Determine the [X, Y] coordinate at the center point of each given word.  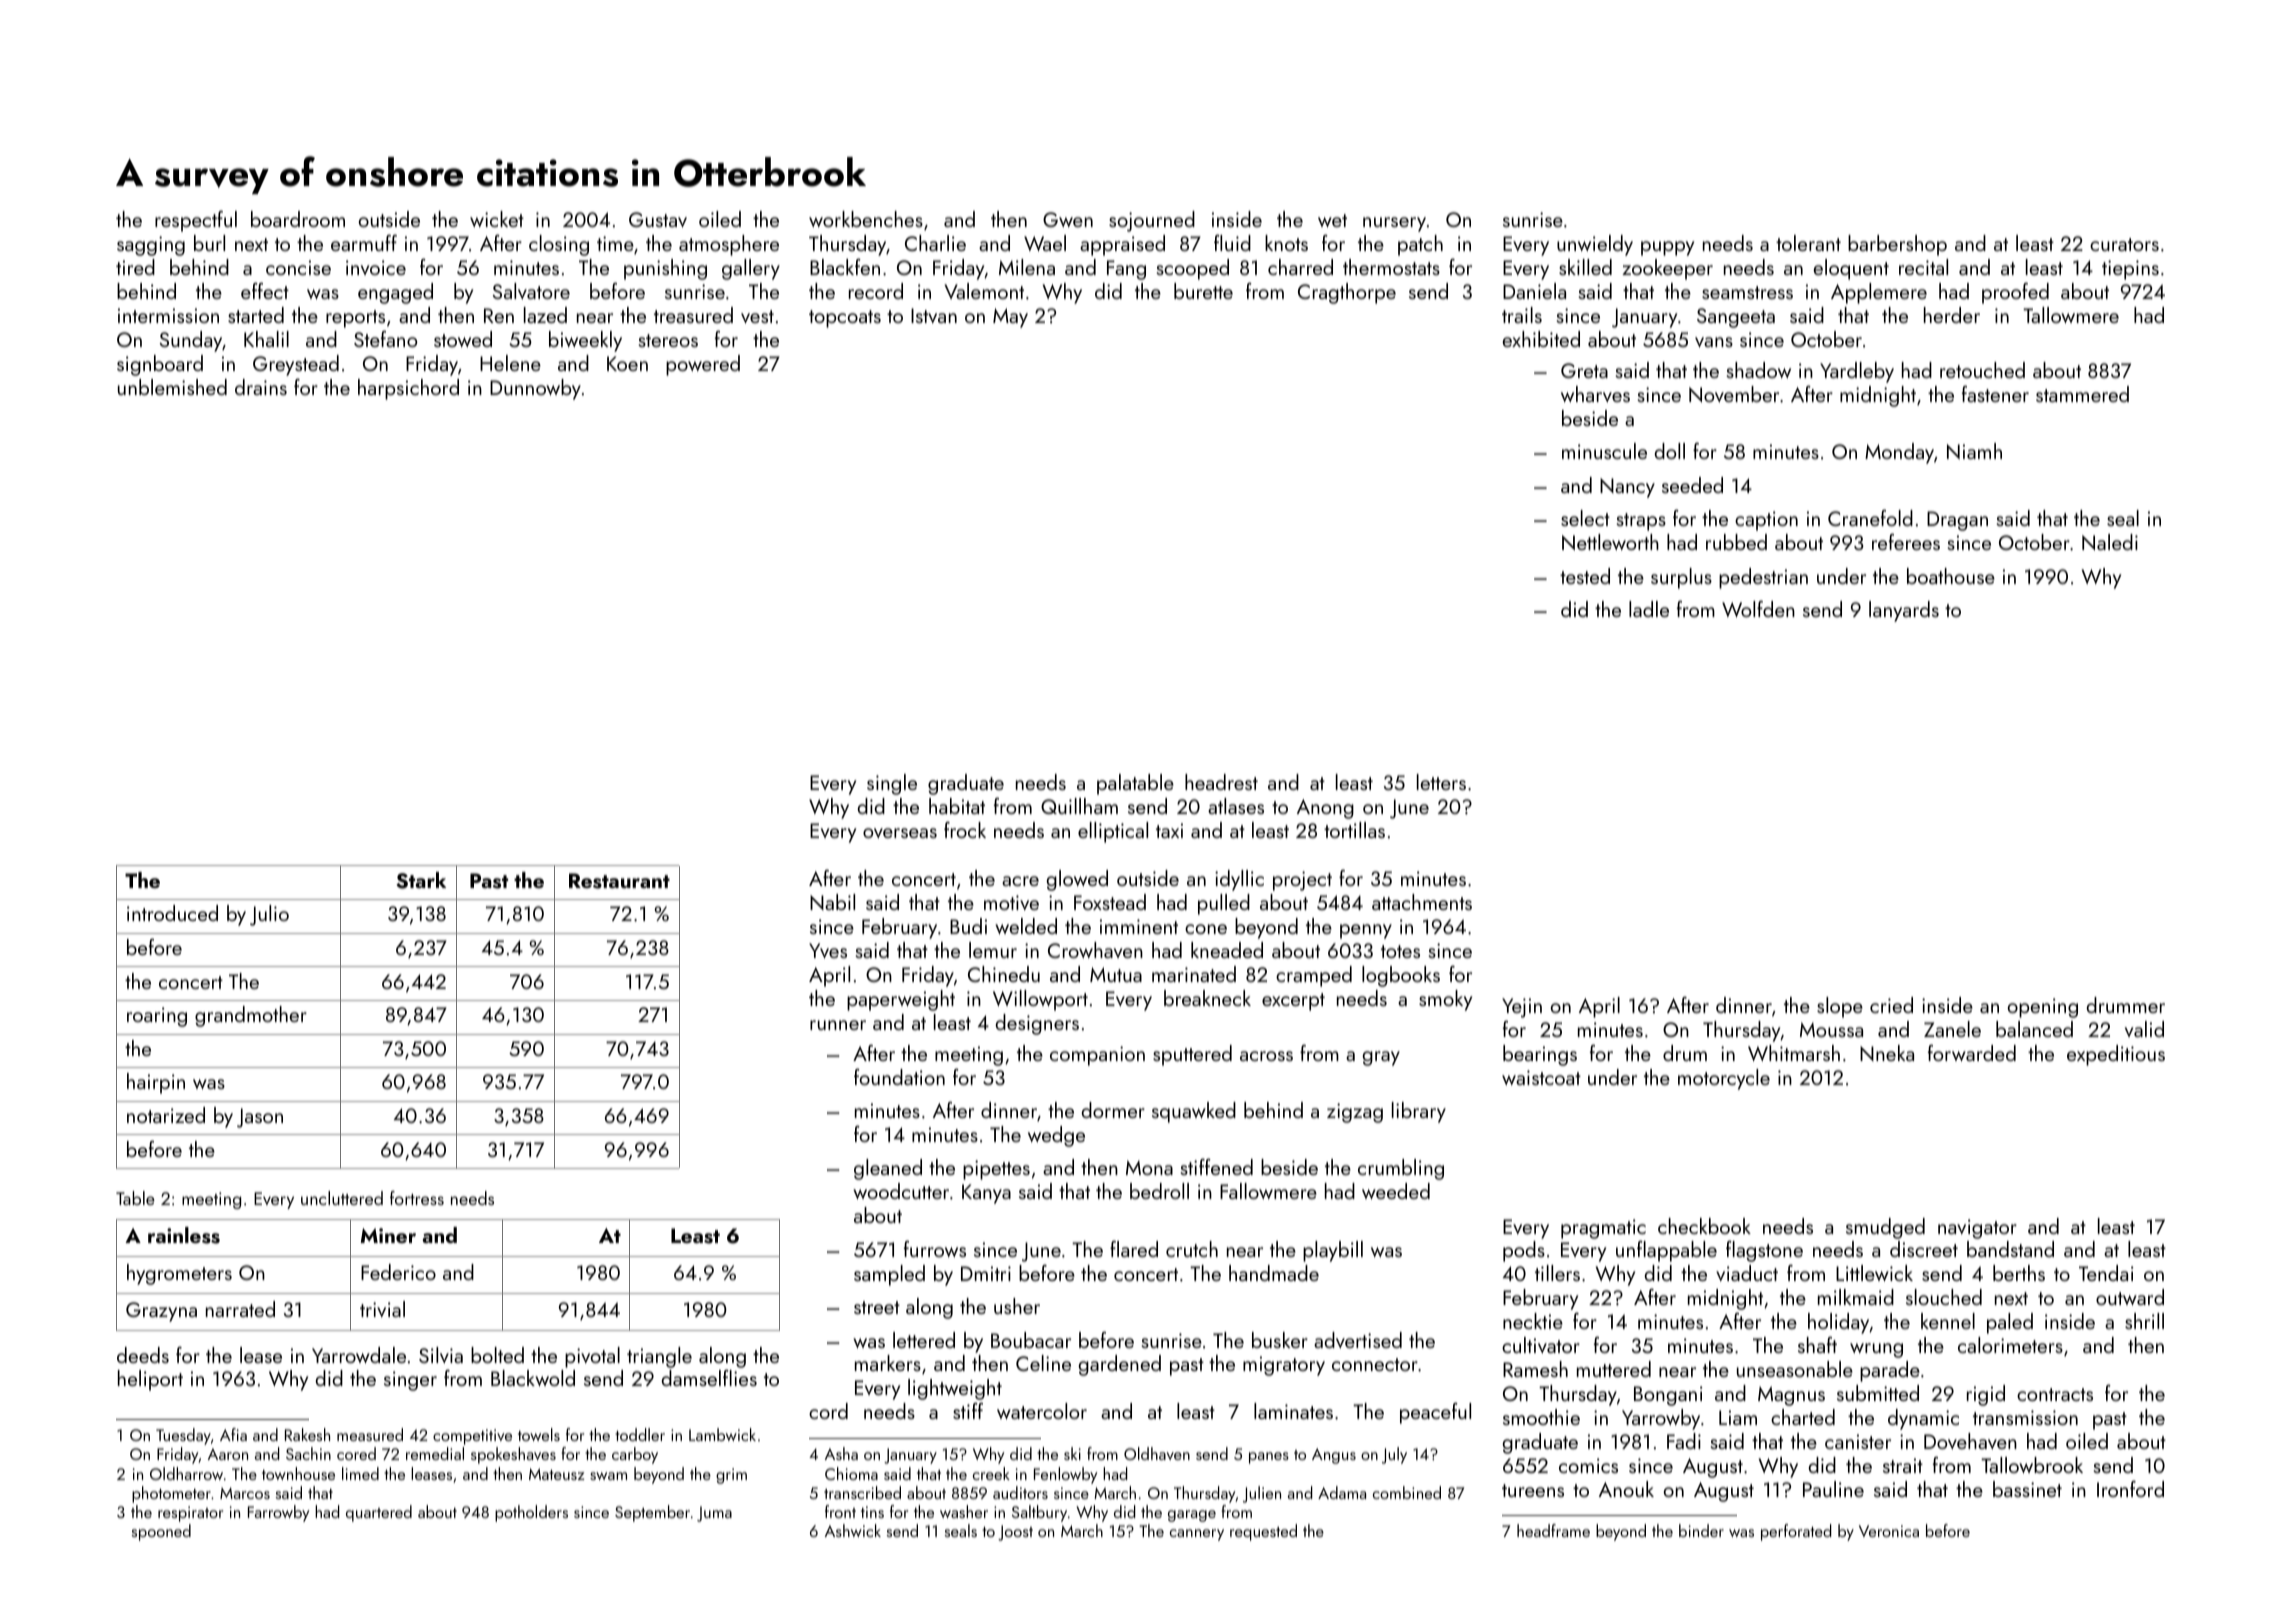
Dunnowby [535, 389]
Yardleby [1857, 372]
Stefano [385, 339]
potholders [531, 1513]
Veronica [1889, 1531]
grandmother [251, 1016]
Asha [841, 1453]
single [892, 784]
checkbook [1704, 1226]
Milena [1027, 267]
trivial [382, 1309]
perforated [1796, 1532]
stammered [2082, 394]
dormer [1113, 1110]
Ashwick [853, 1530]
